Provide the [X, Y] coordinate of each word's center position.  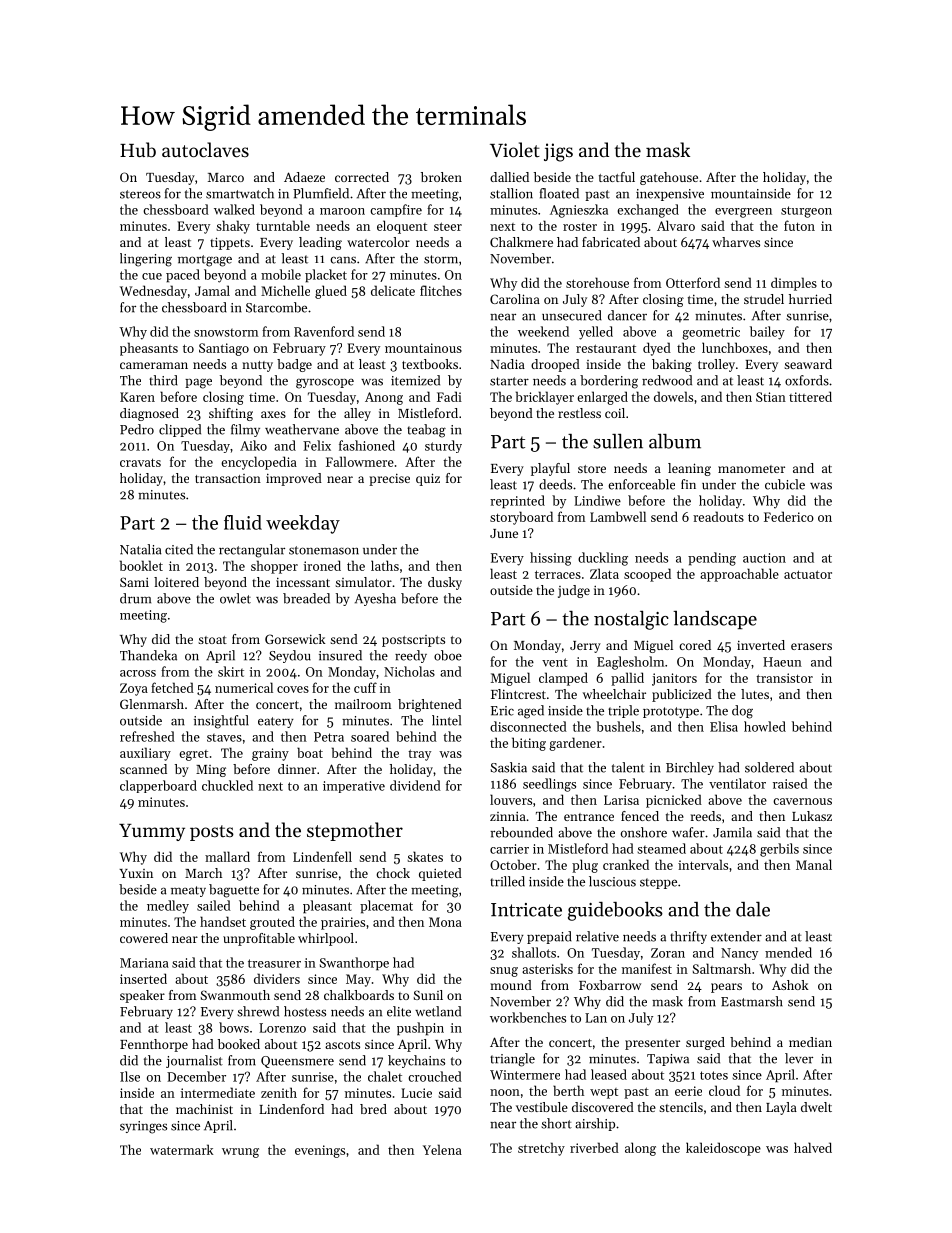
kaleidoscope [723, 1149]
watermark [181, 1149]
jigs [558, 152]
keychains [416, 1061]
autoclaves [205, 149]
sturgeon [806, 212]
